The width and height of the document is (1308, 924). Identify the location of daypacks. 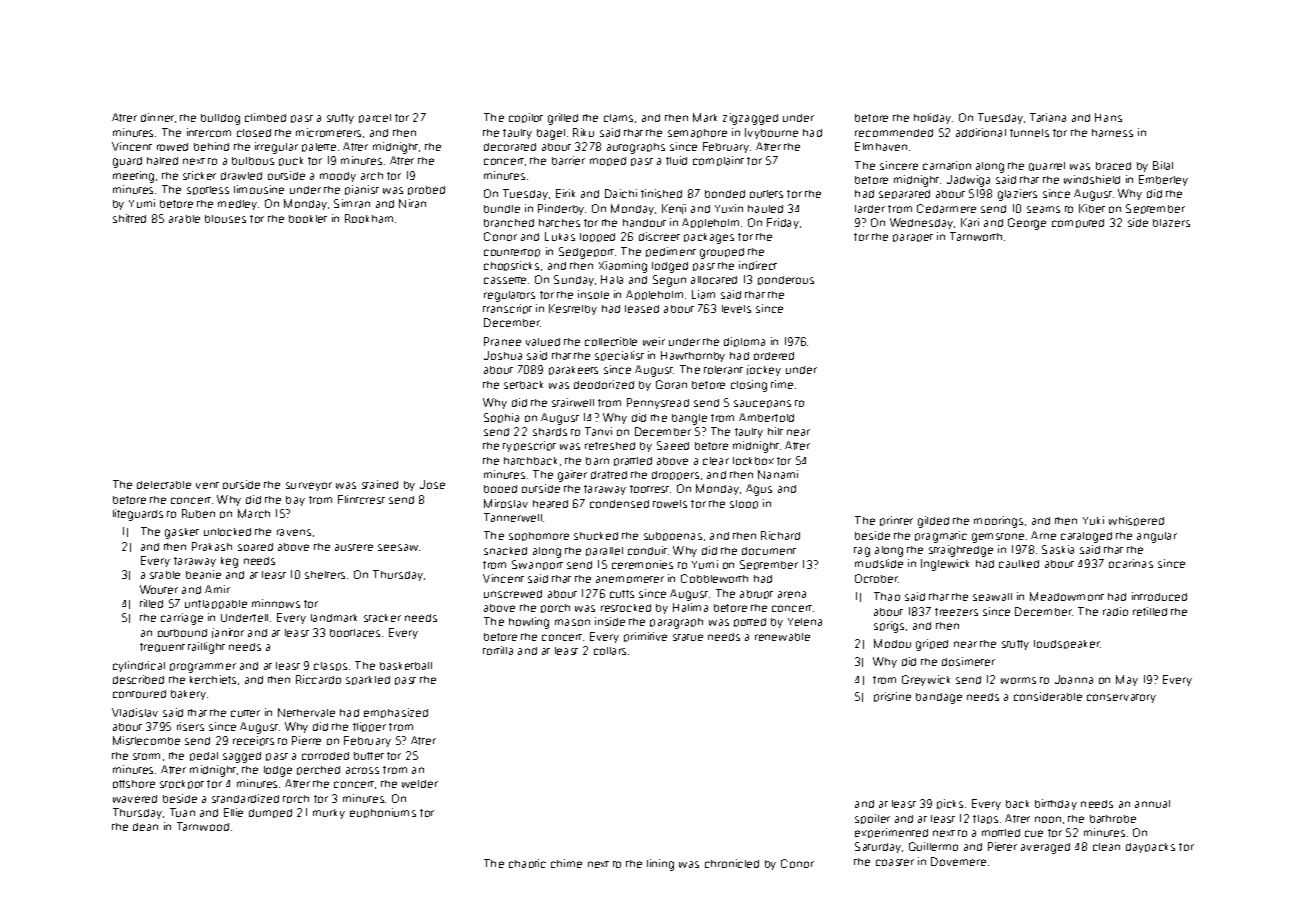
(1150, 848).
